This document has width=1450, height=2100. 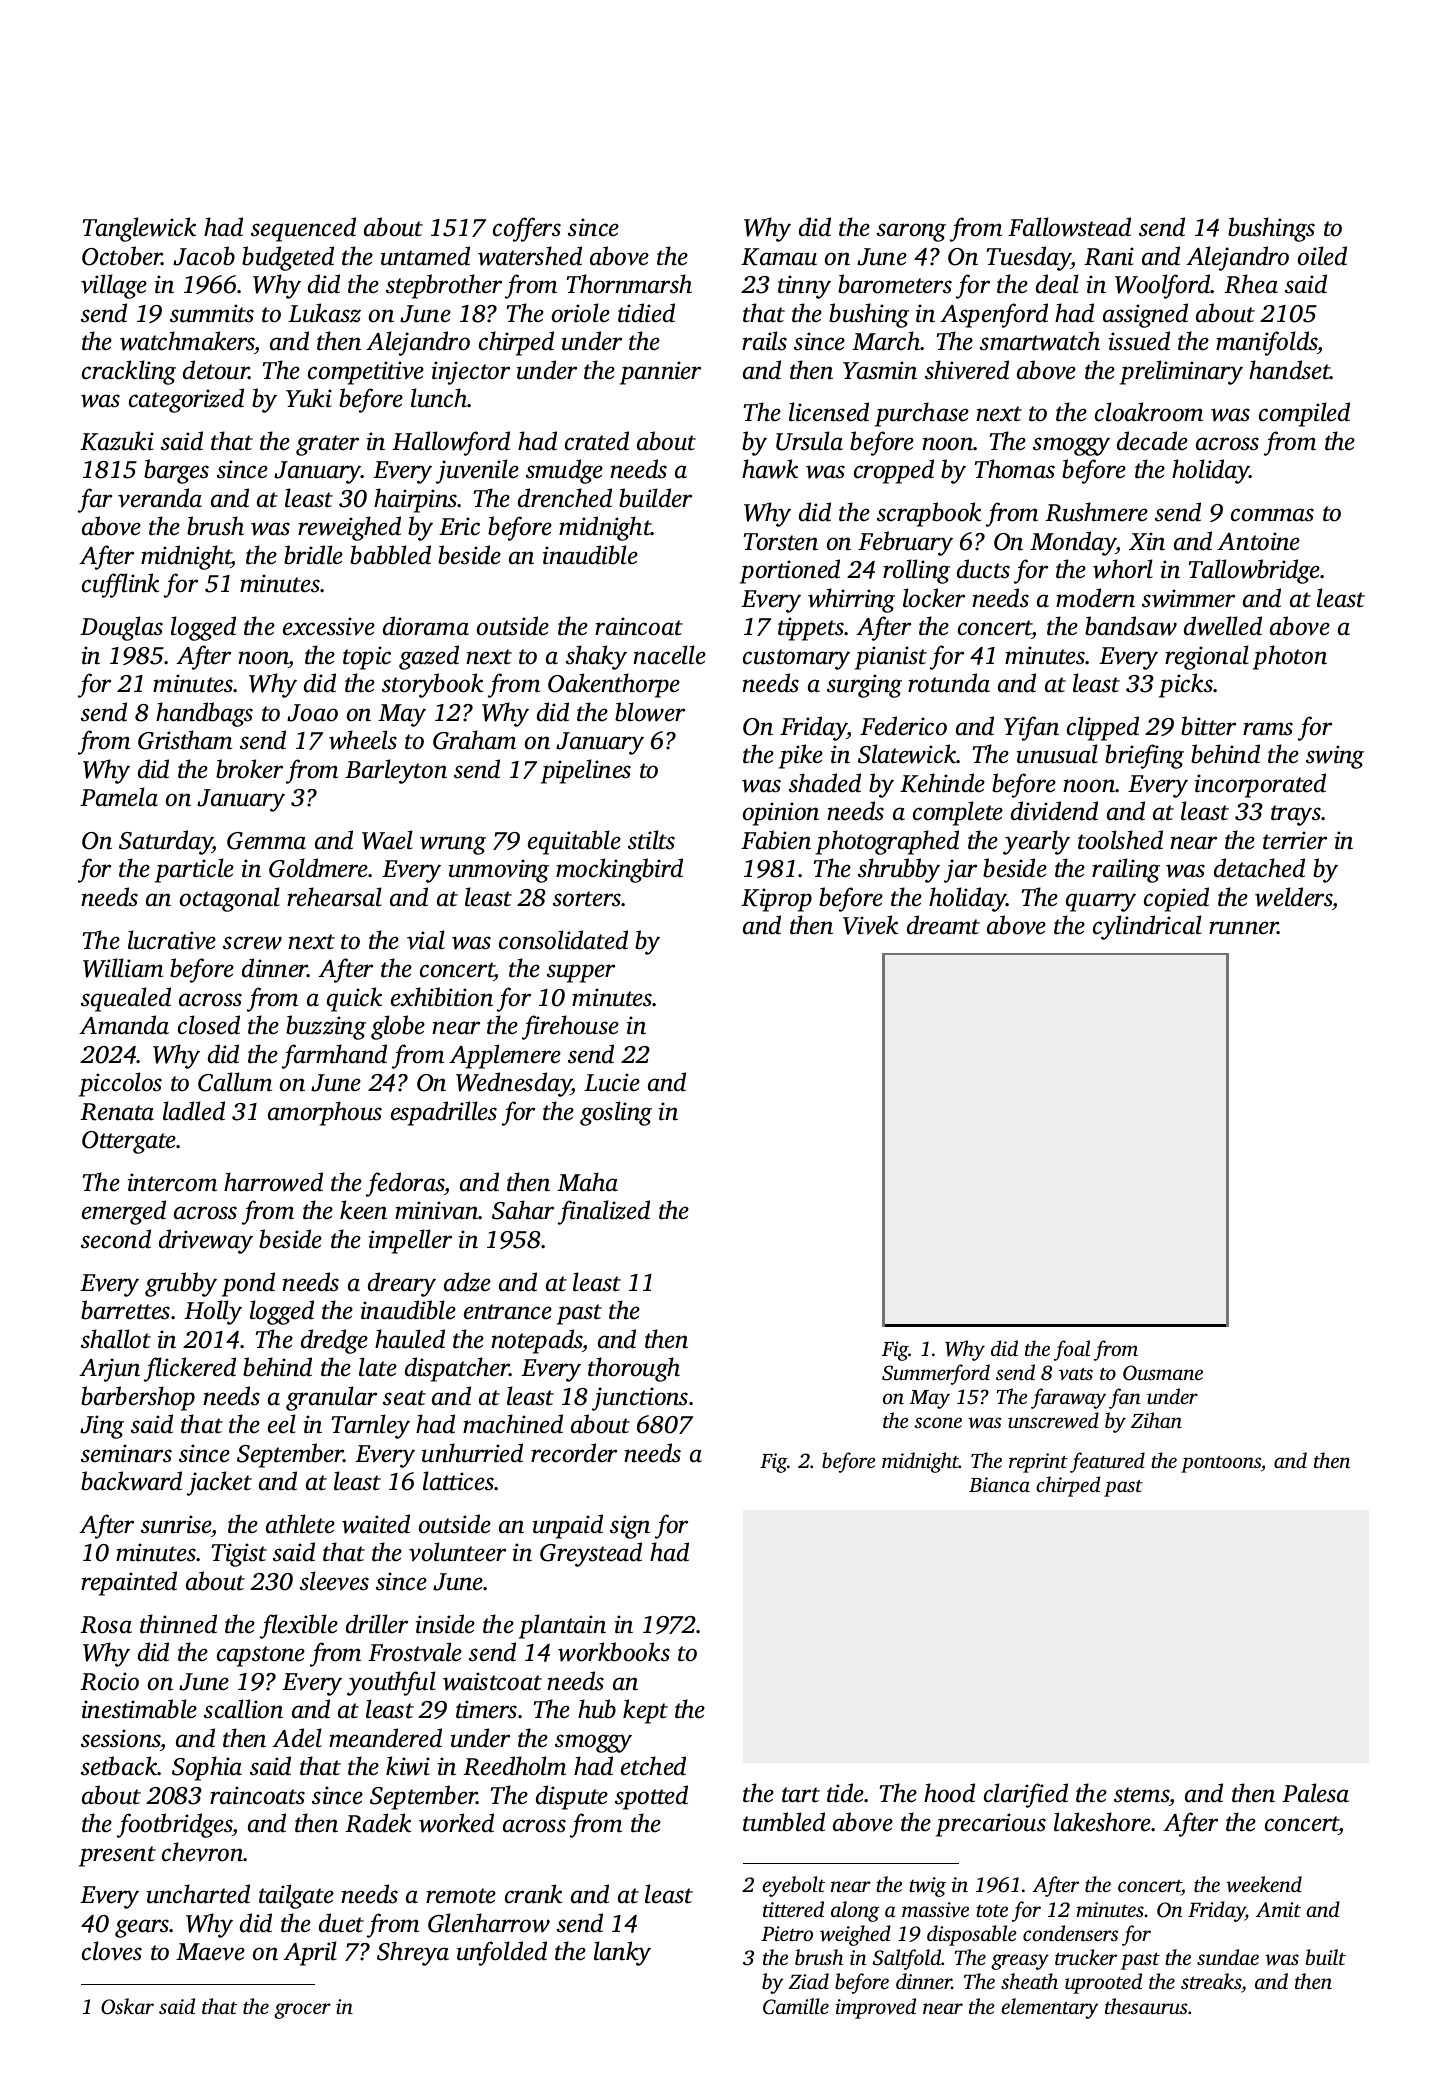 What do you see at coordinates (451, 443) in the document?
I see `Hallowford` at bounding box center [451, 443].
